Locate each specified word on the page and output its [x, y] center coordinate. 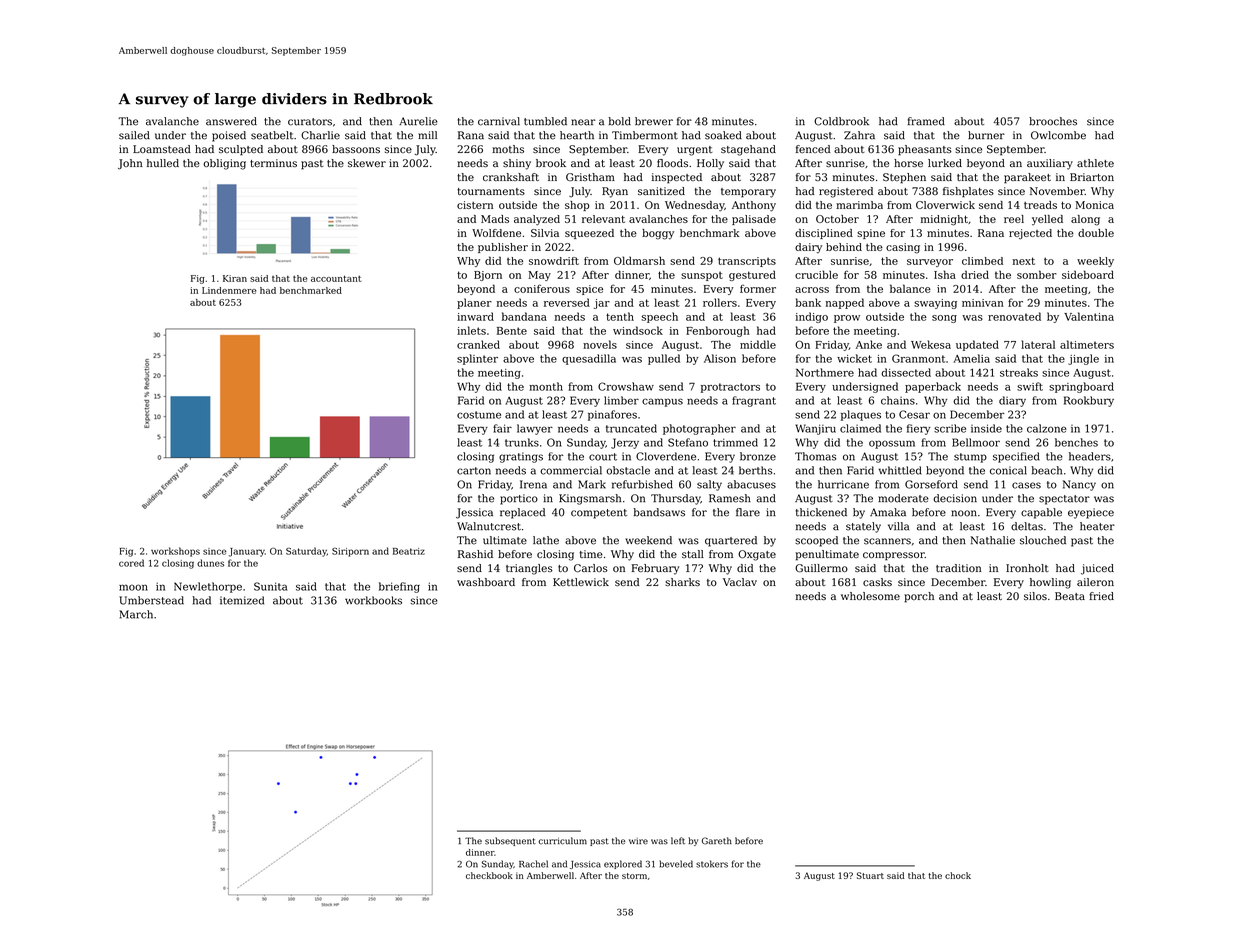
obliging [224, 164]
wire [638, 841]
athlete [1095, 163]
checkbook [489, 875]
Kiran [235, 278]
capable [1041, 513]
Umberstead [151, 600]
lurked [945, 163]
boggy [658, 234]
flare [748, 512]
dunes [210, 563]
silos [1035, 596]
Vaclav [740, 582]
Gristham [590, 177]
